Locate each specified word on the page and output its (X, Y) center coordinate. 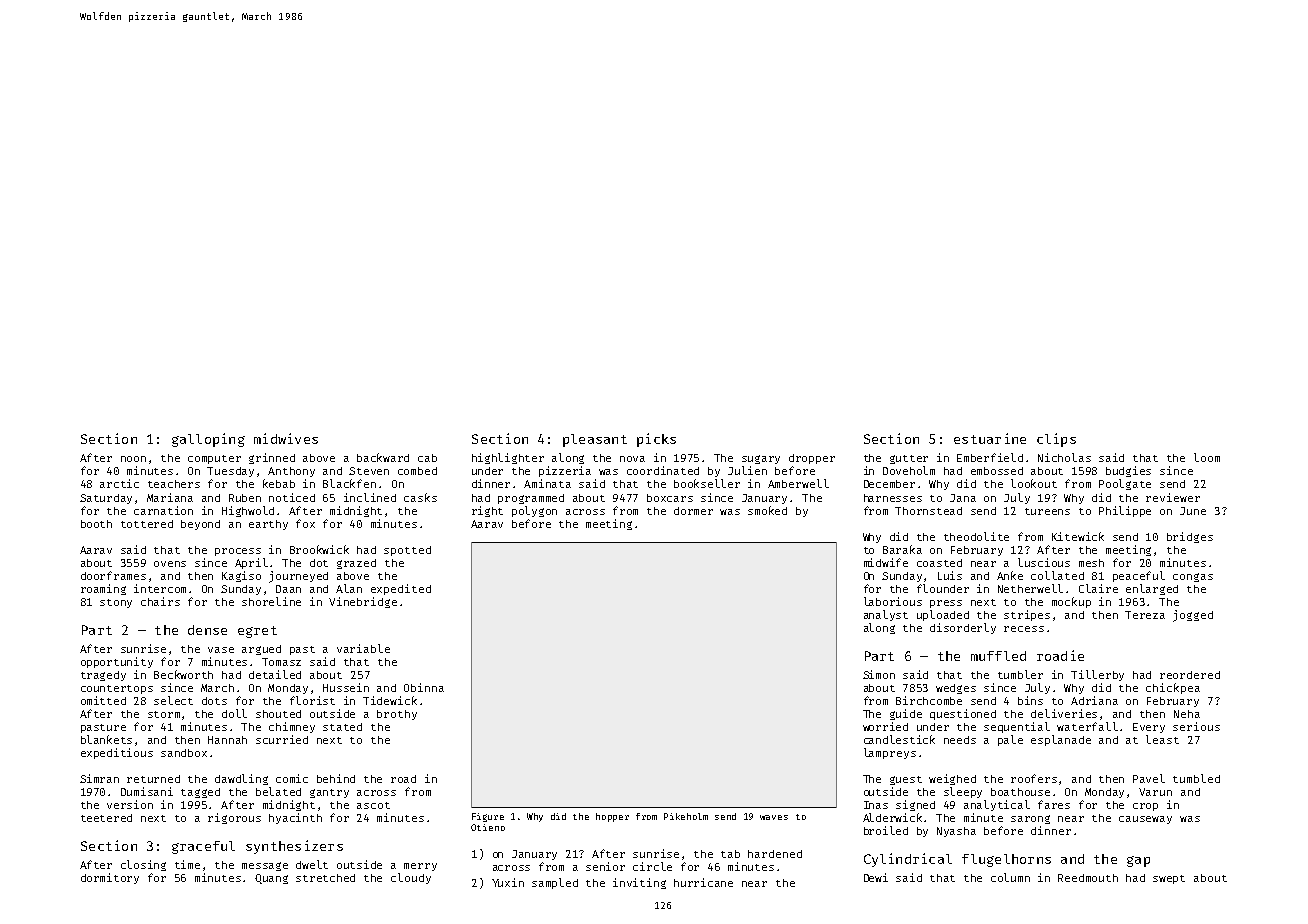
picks (656, 440)
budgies (1128, 471)
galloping (208, 440)
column (1010, 877)
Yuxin (508, 882)
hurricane (703, 882)
